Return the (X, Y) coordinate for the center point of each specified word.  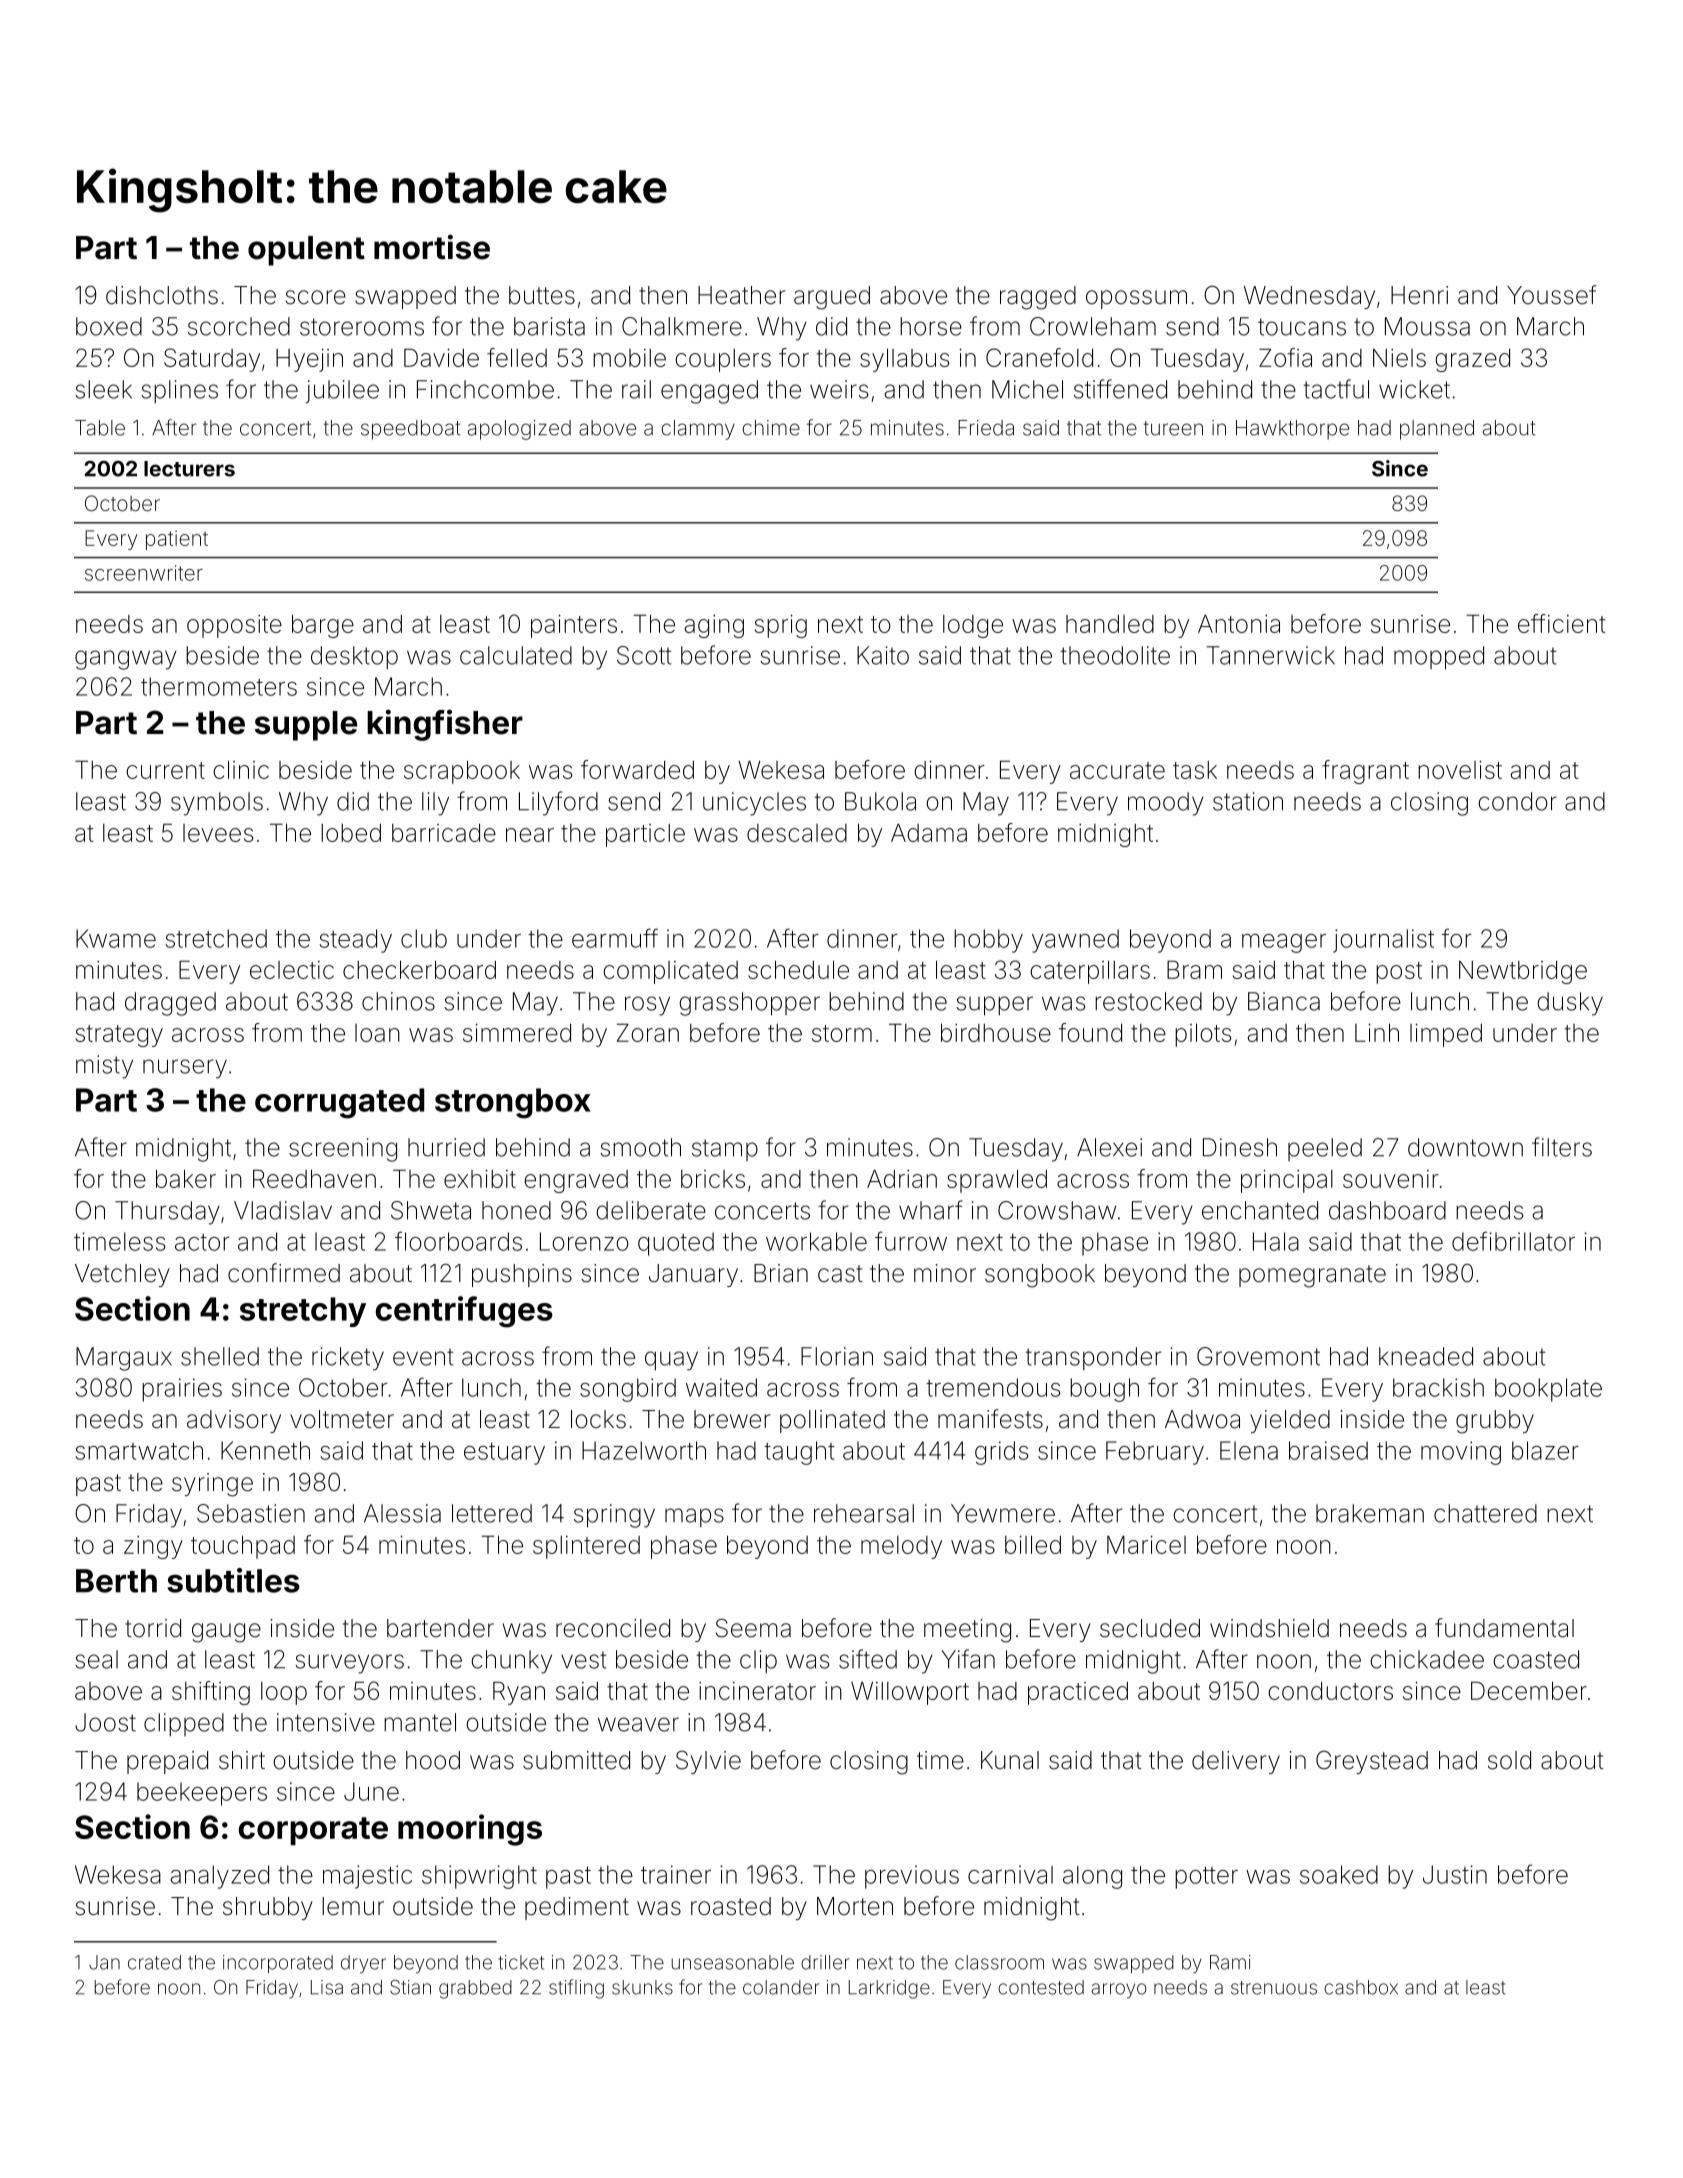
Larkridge (889, 1989)
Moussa (1427, 326)
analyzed (220, 1877)
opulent (306, 251)
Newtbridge (1523, 972)
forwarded (637, 769)
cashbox (1361, 1987)
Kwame (116, 938)
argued (832, 298)
